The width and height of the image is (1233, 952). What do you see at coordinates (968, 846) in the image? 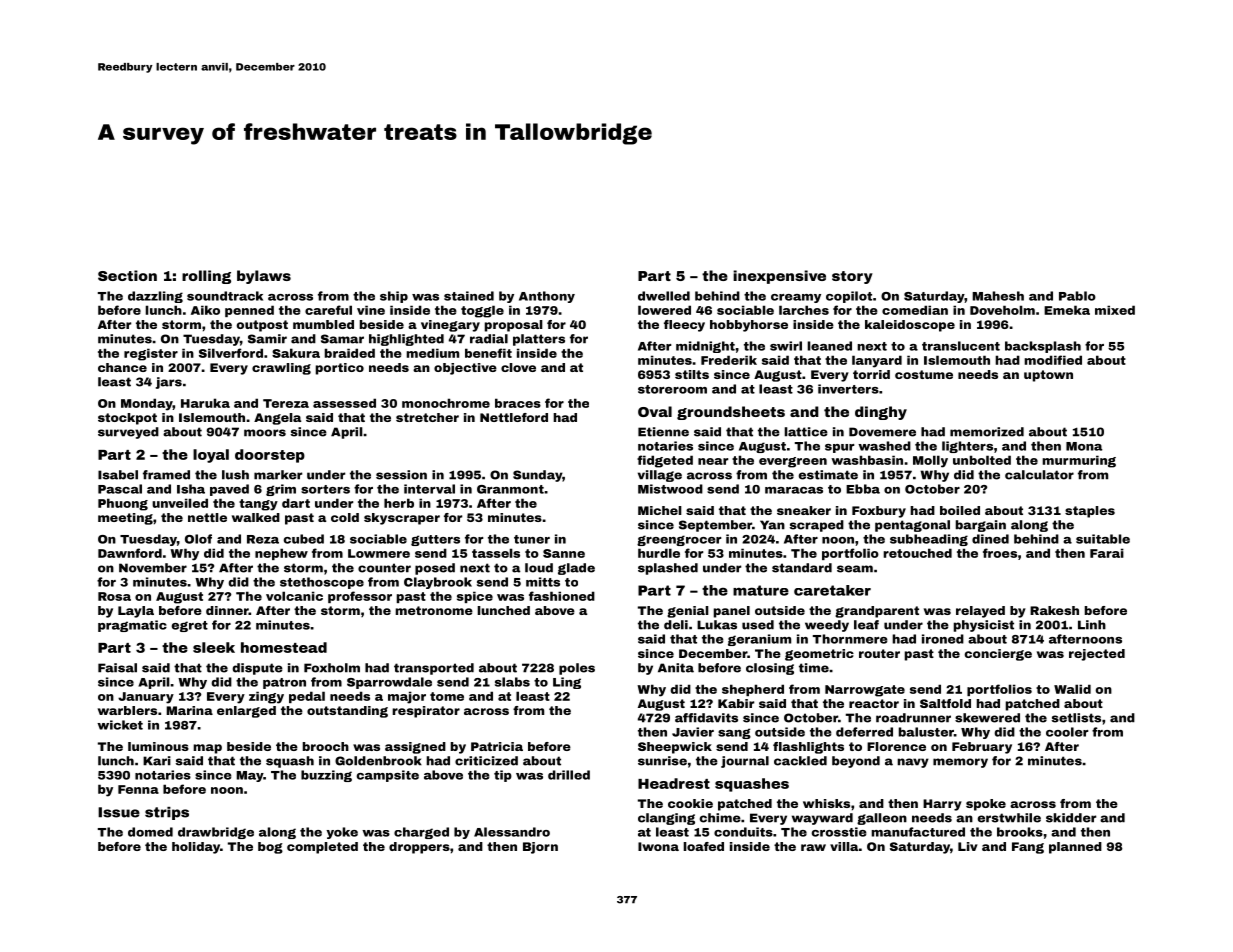
I see `Liv` at bounding box center [968, 846].
